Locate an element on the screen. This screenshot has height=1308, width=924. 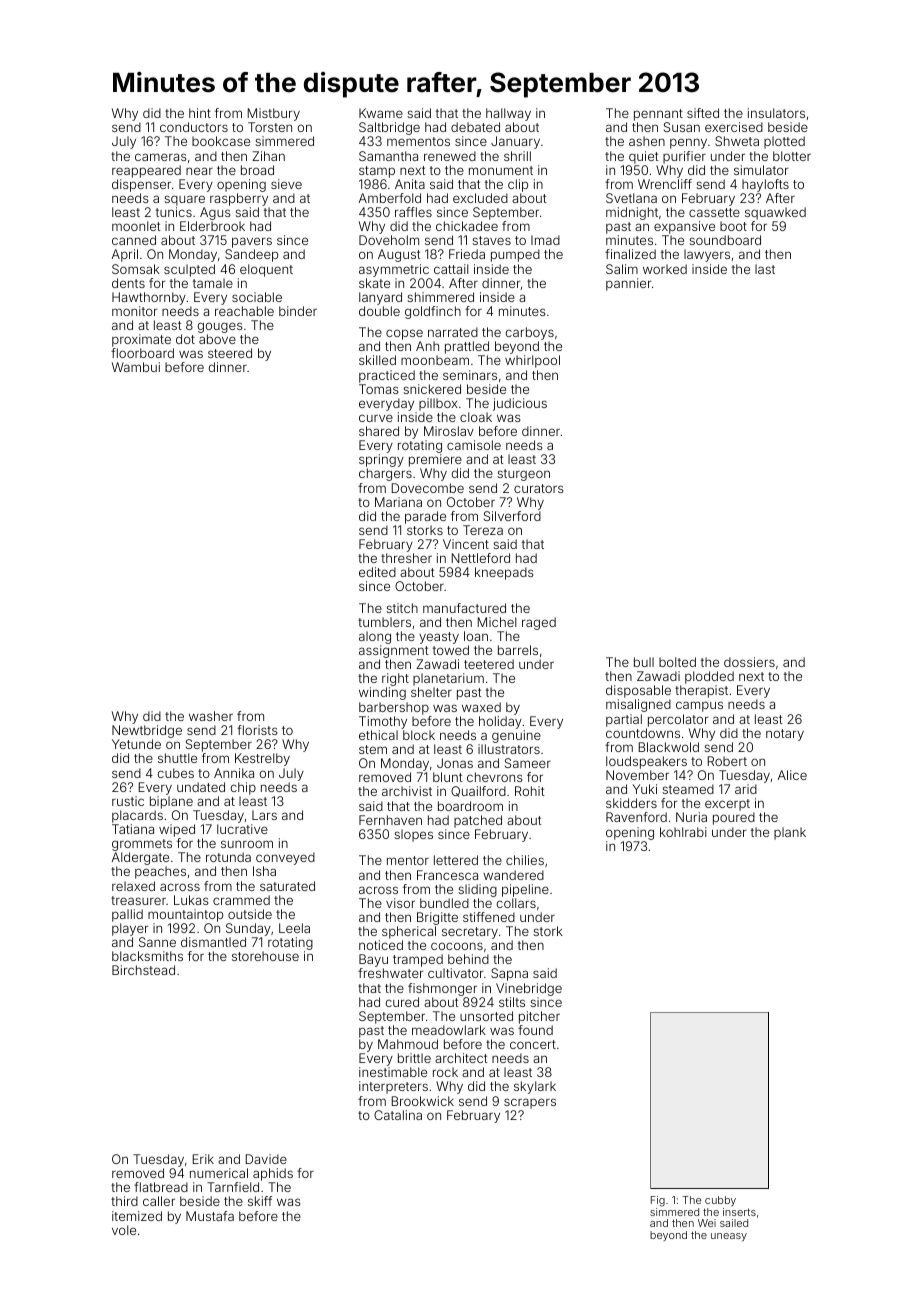
cameras is located at coordinates (161, 157).
